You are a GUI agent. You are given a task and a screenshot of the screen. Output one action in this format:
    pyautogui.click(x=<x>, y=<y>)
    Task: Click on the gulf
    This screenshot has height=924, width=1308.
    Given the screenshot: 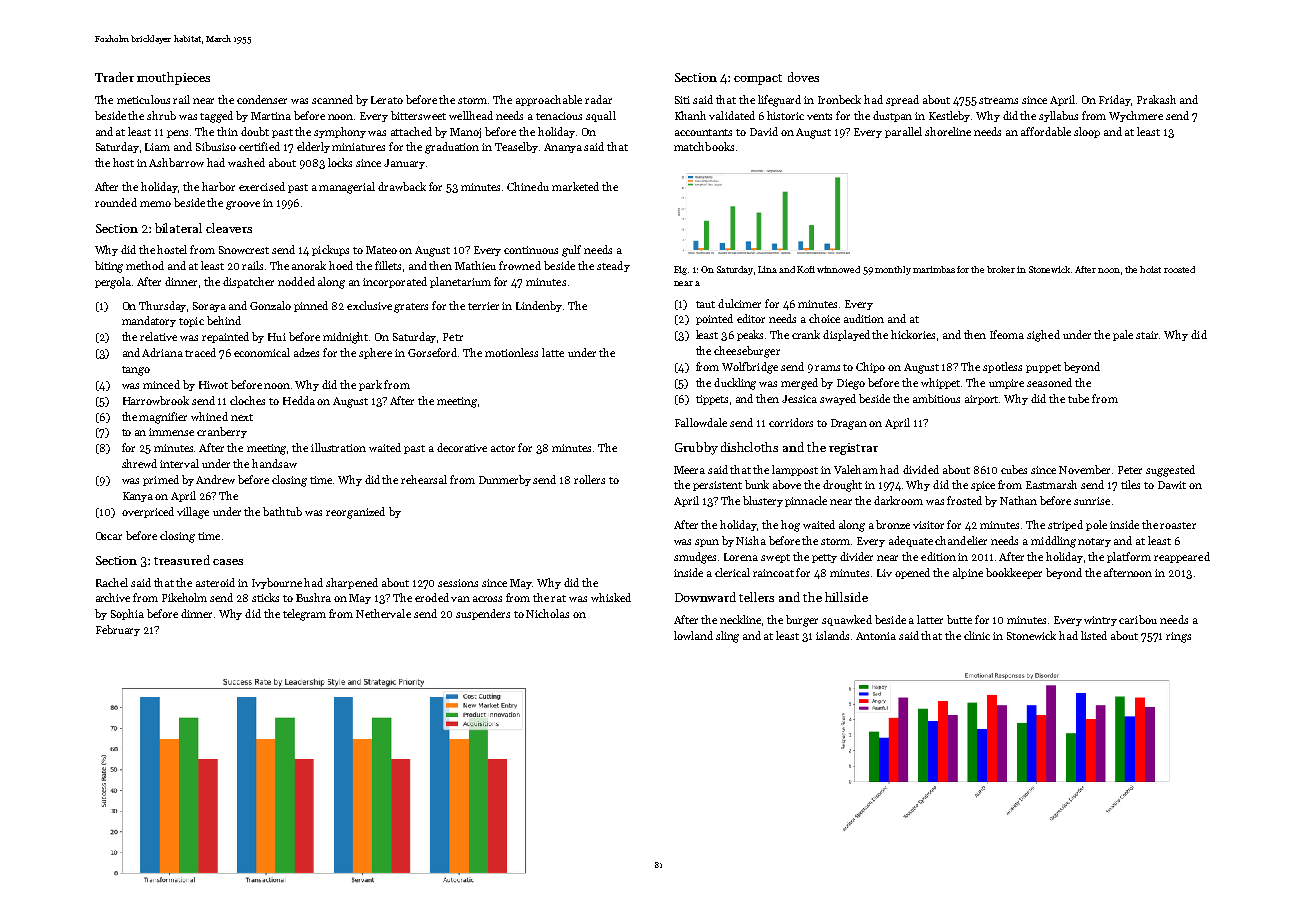 What is the action you would take?
    pyautogui.click(x=571, y=251)
